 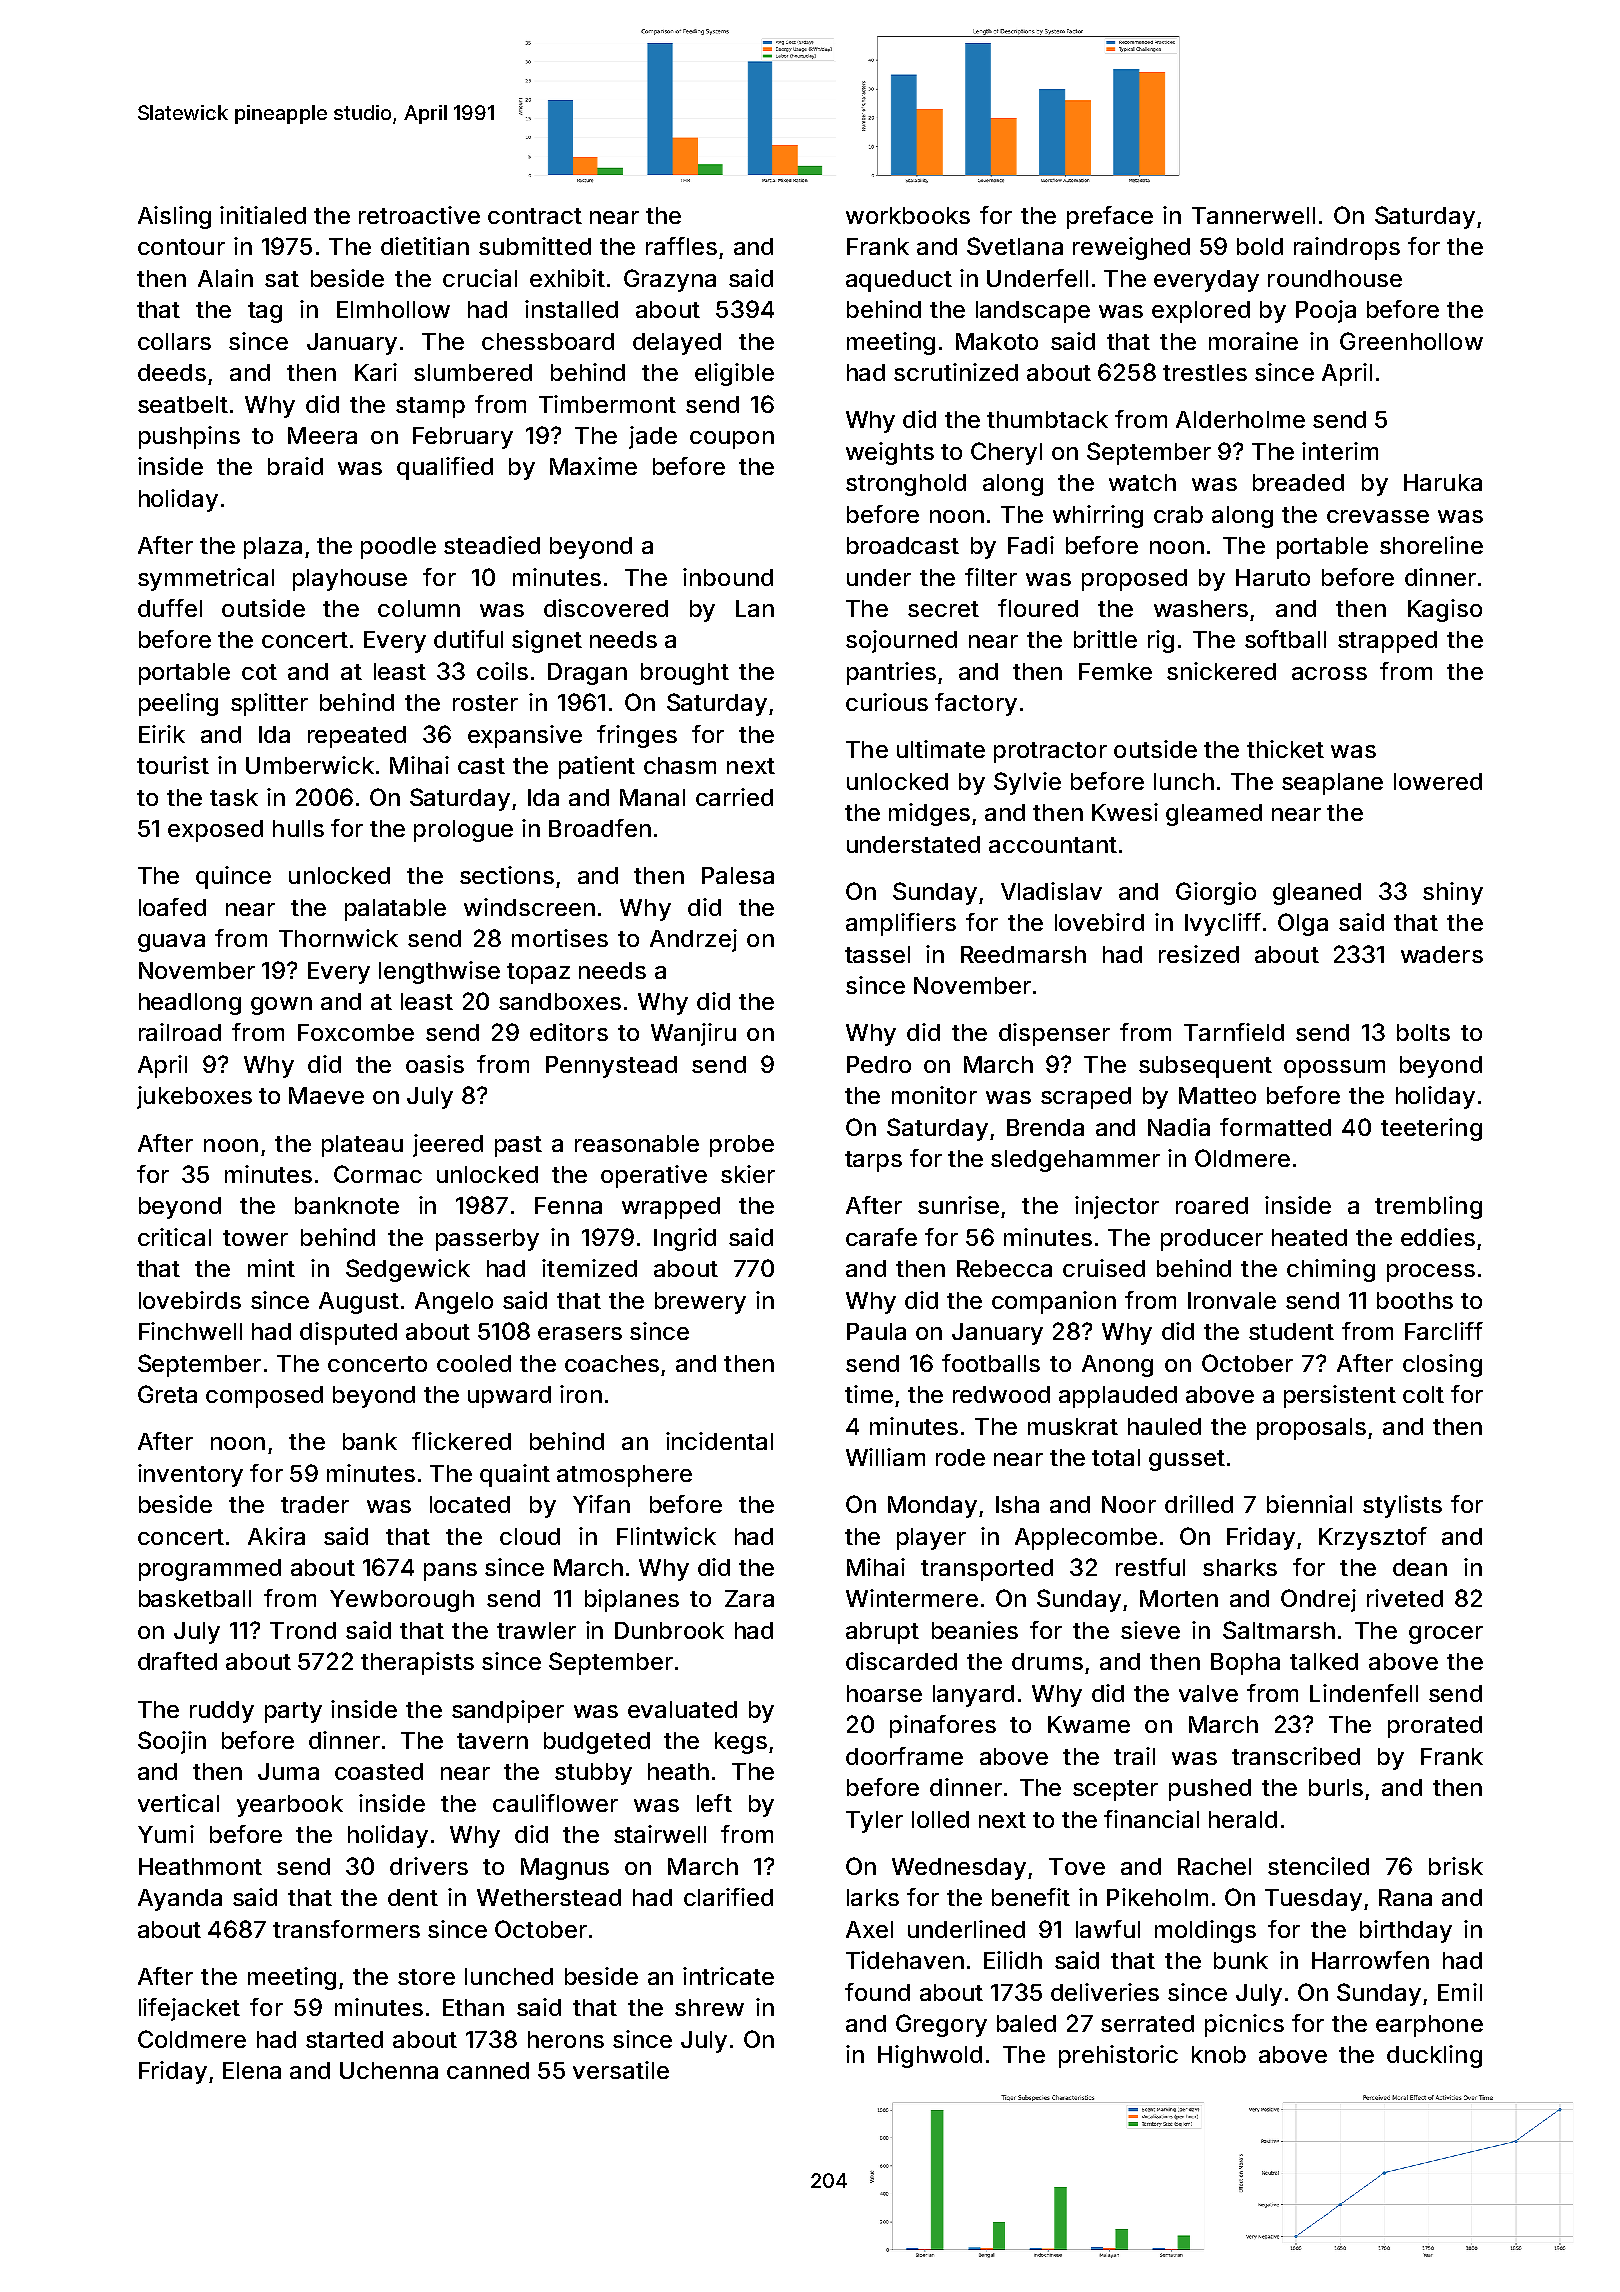 What do you see at coordinates (1110, 217) in the image?
I see `preface` at bounding box center [1110, 217].
